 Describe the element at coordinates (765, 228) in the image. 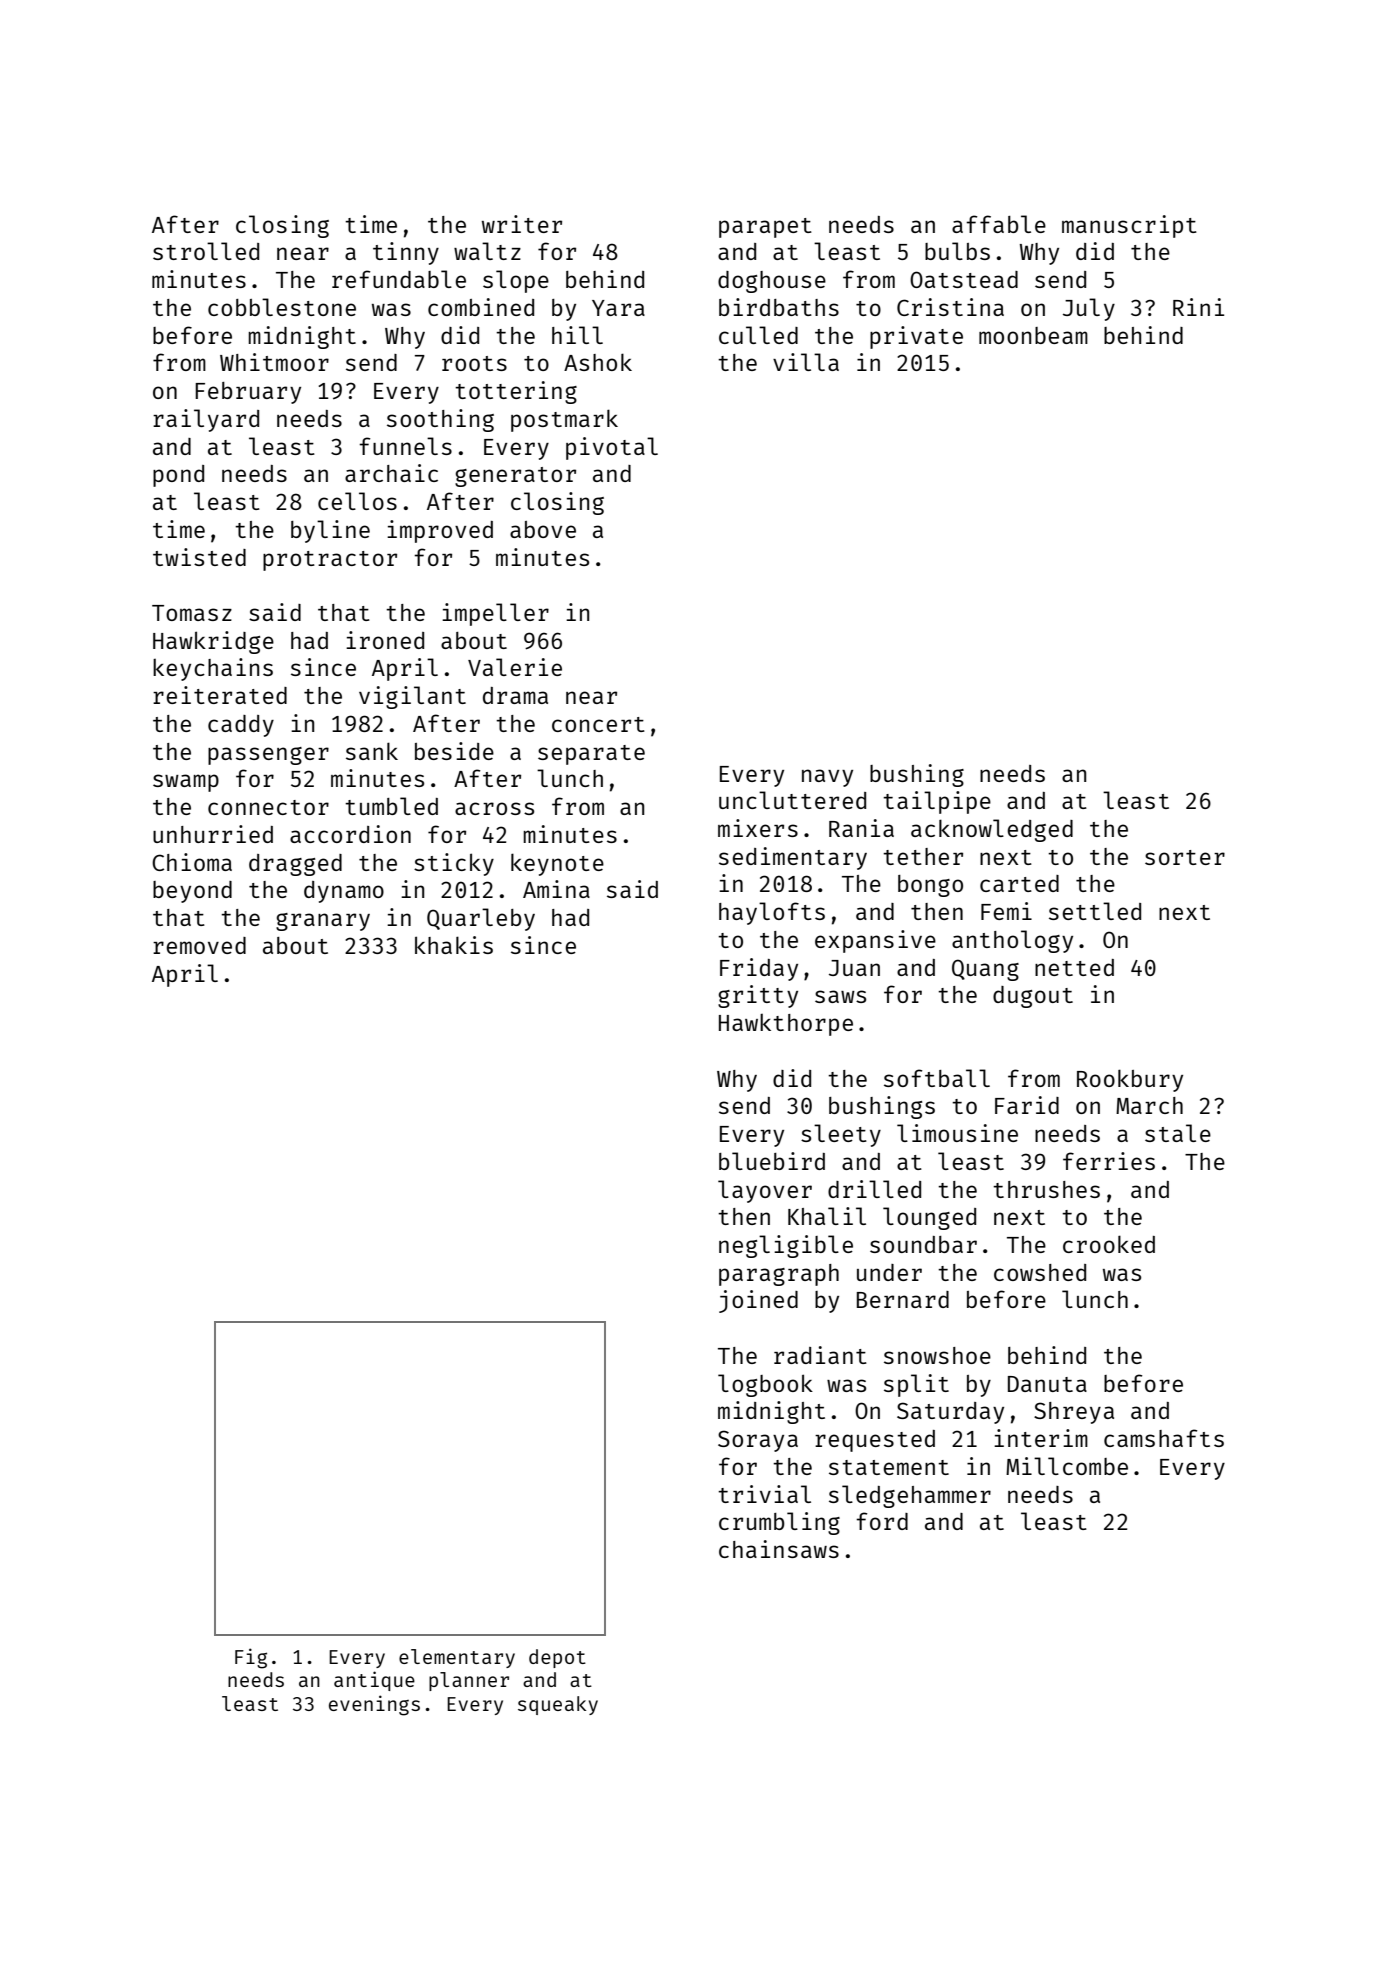

I see `parapet` at that location.
